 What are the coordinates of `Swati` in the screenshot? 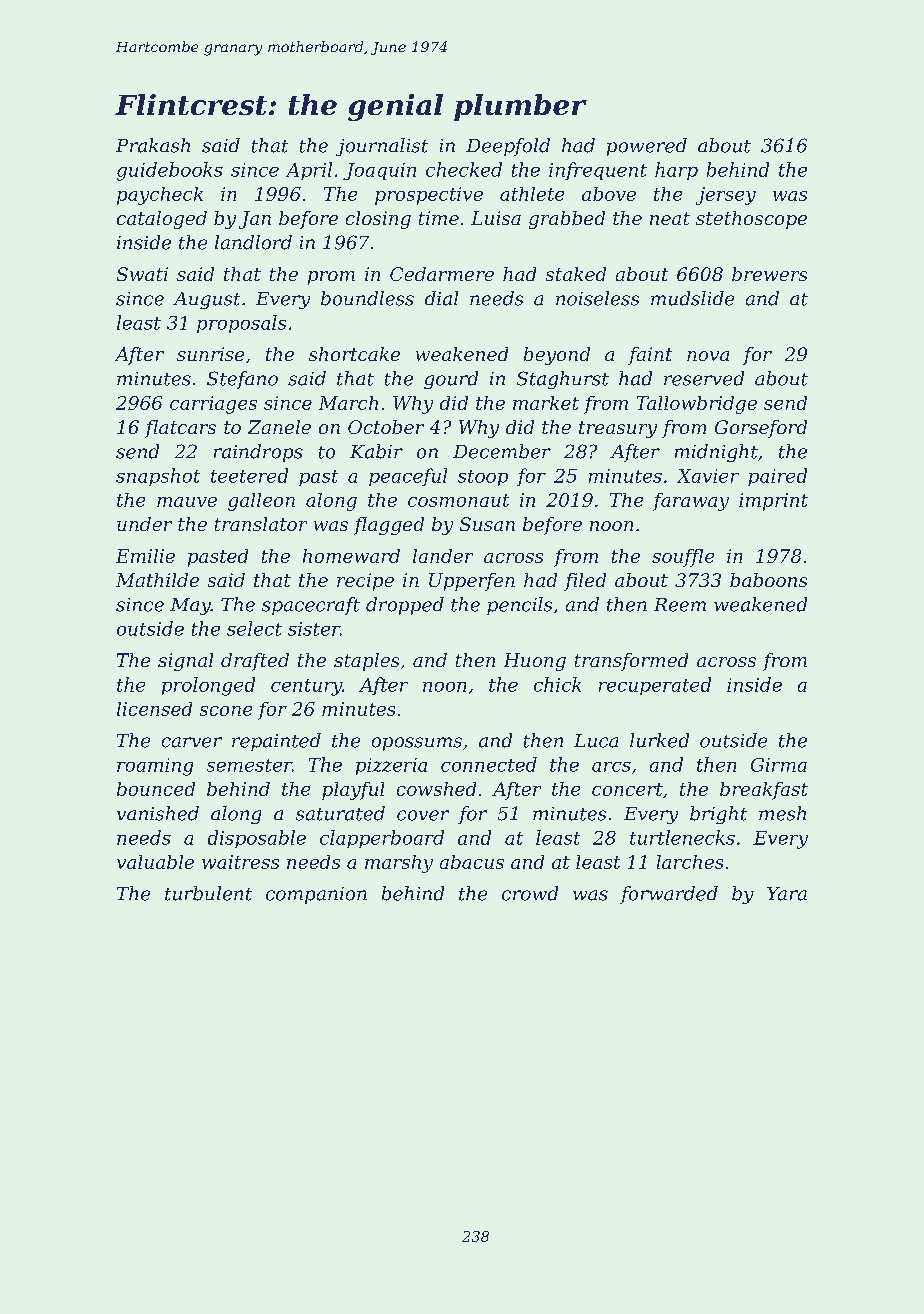 It's located at (142, 274).
